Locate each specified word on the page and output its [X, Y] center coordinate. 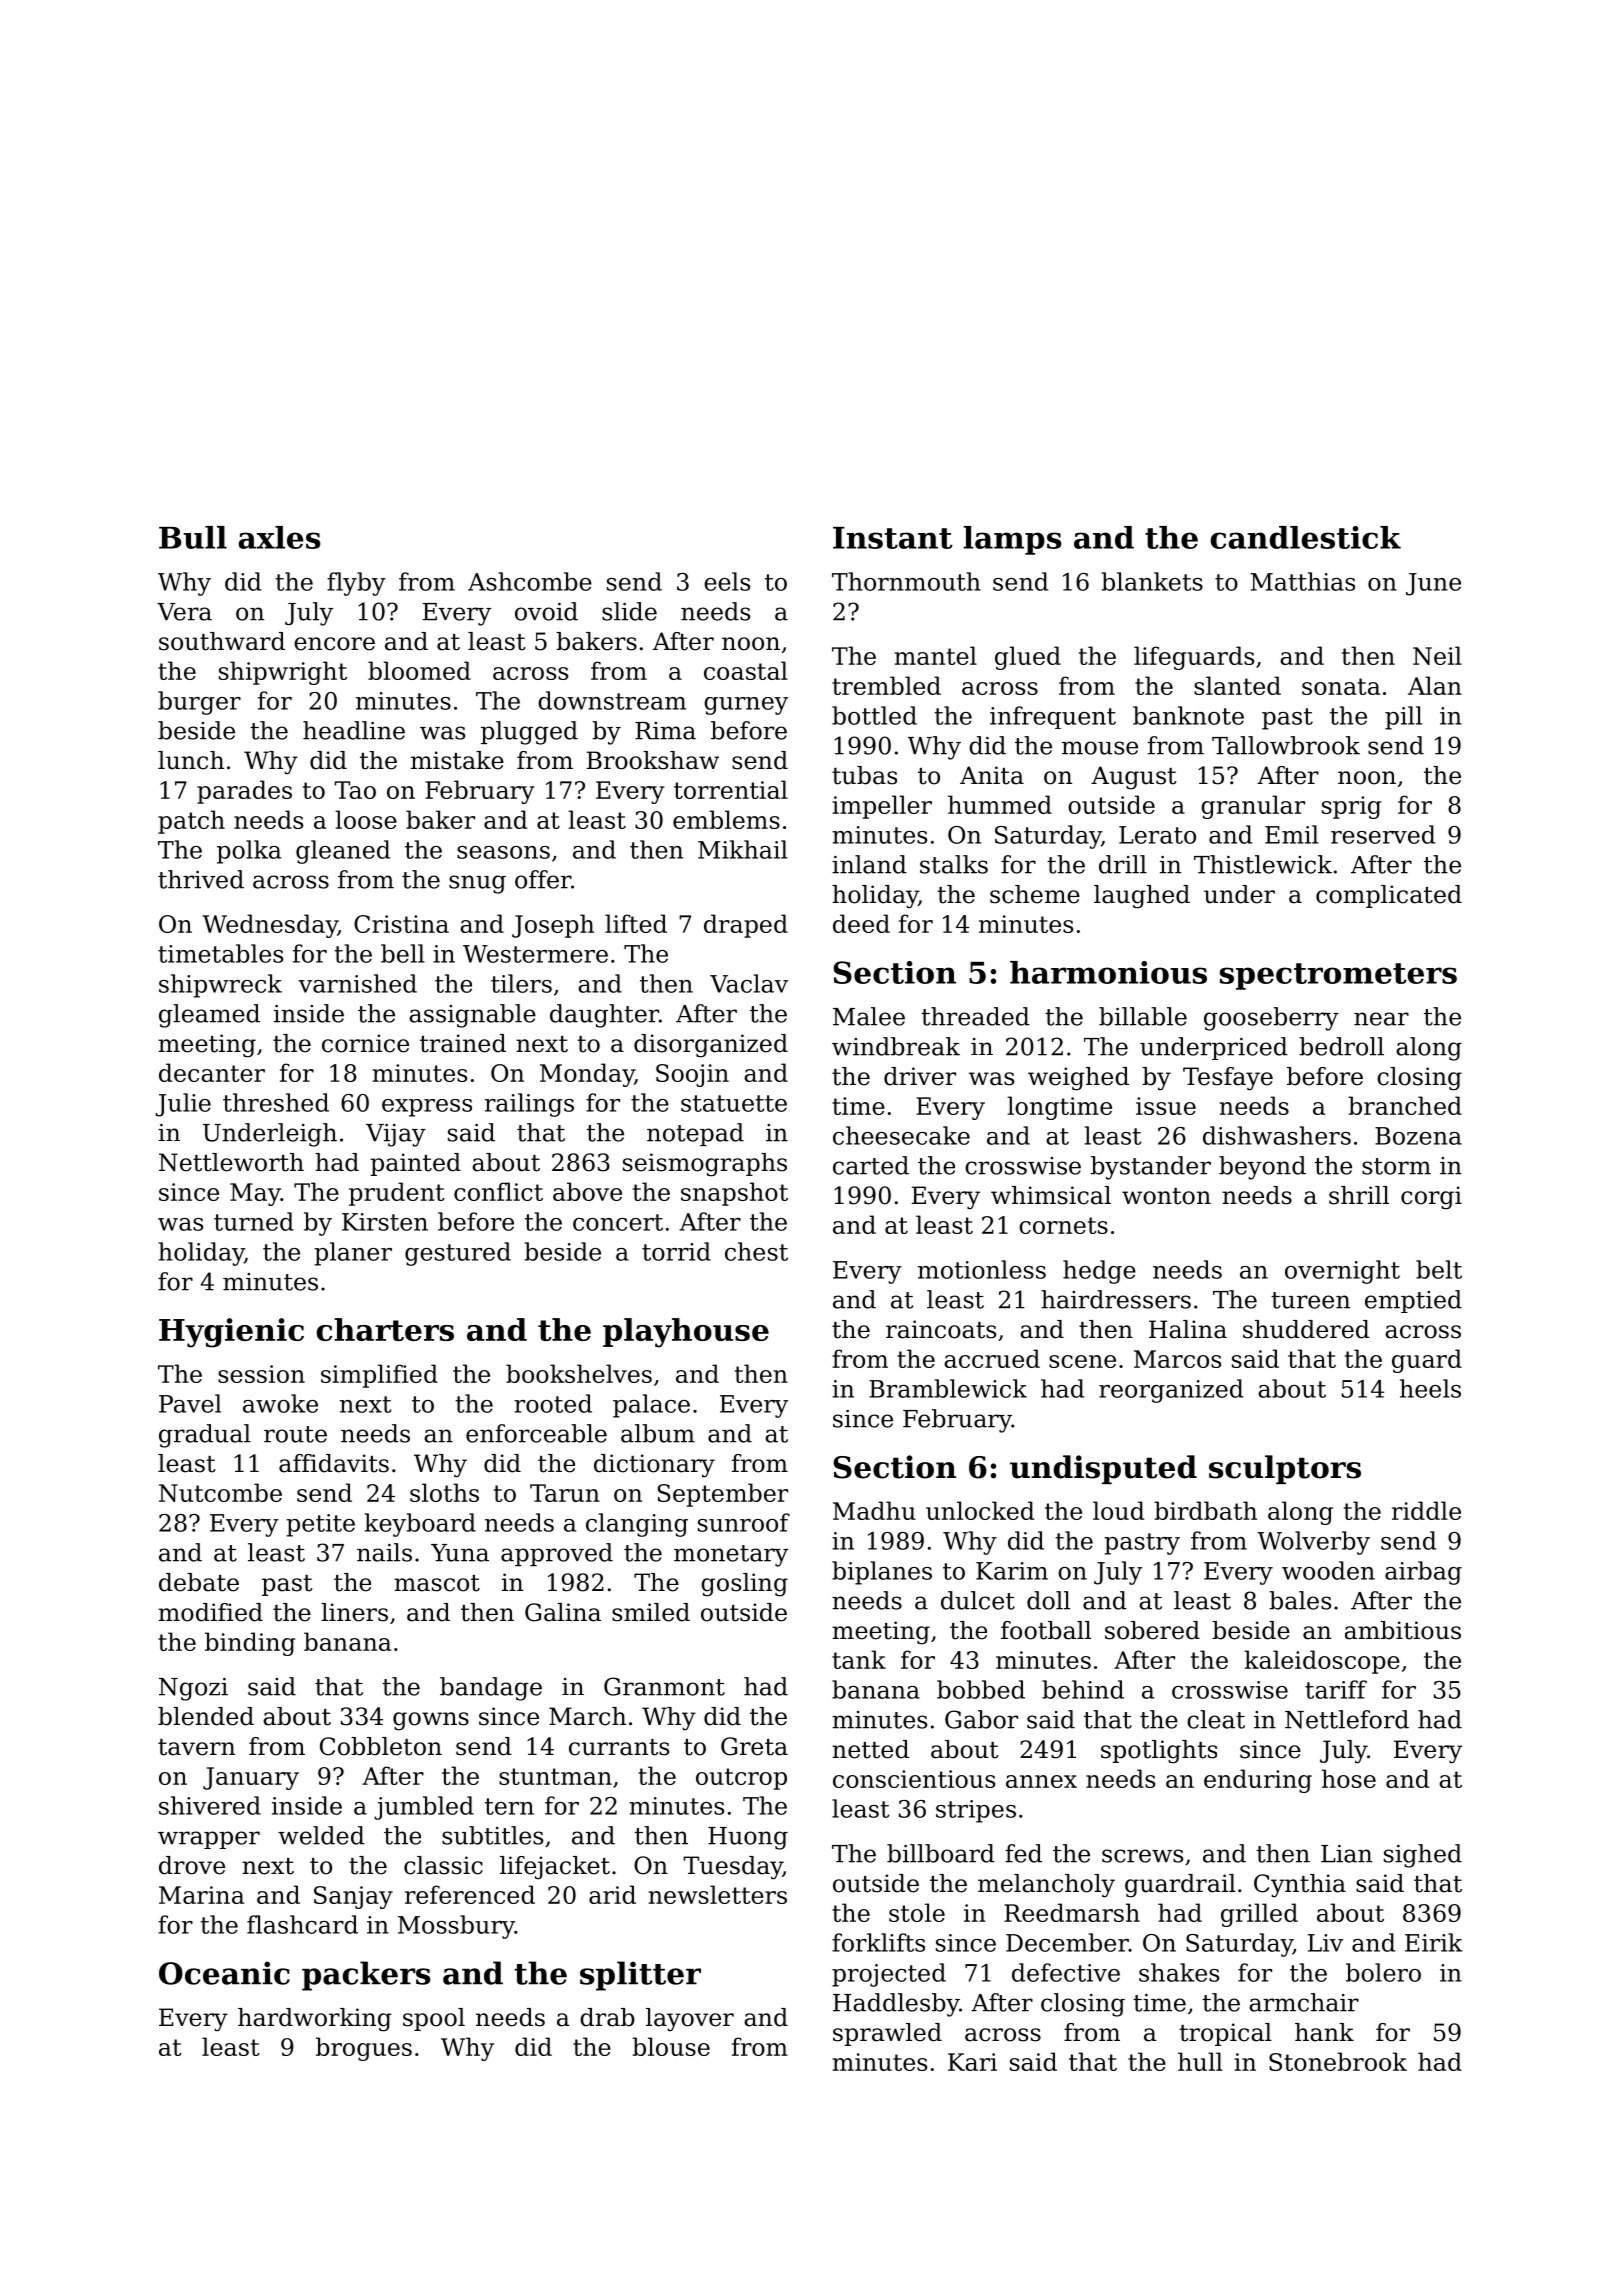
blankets [1152, 581]
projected [889, 1975]
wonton [1166, 1196]
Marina [201, 1895]
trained [463, 1043]
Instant [893, 538]
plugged [529, 733]
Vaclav [749, 983]
